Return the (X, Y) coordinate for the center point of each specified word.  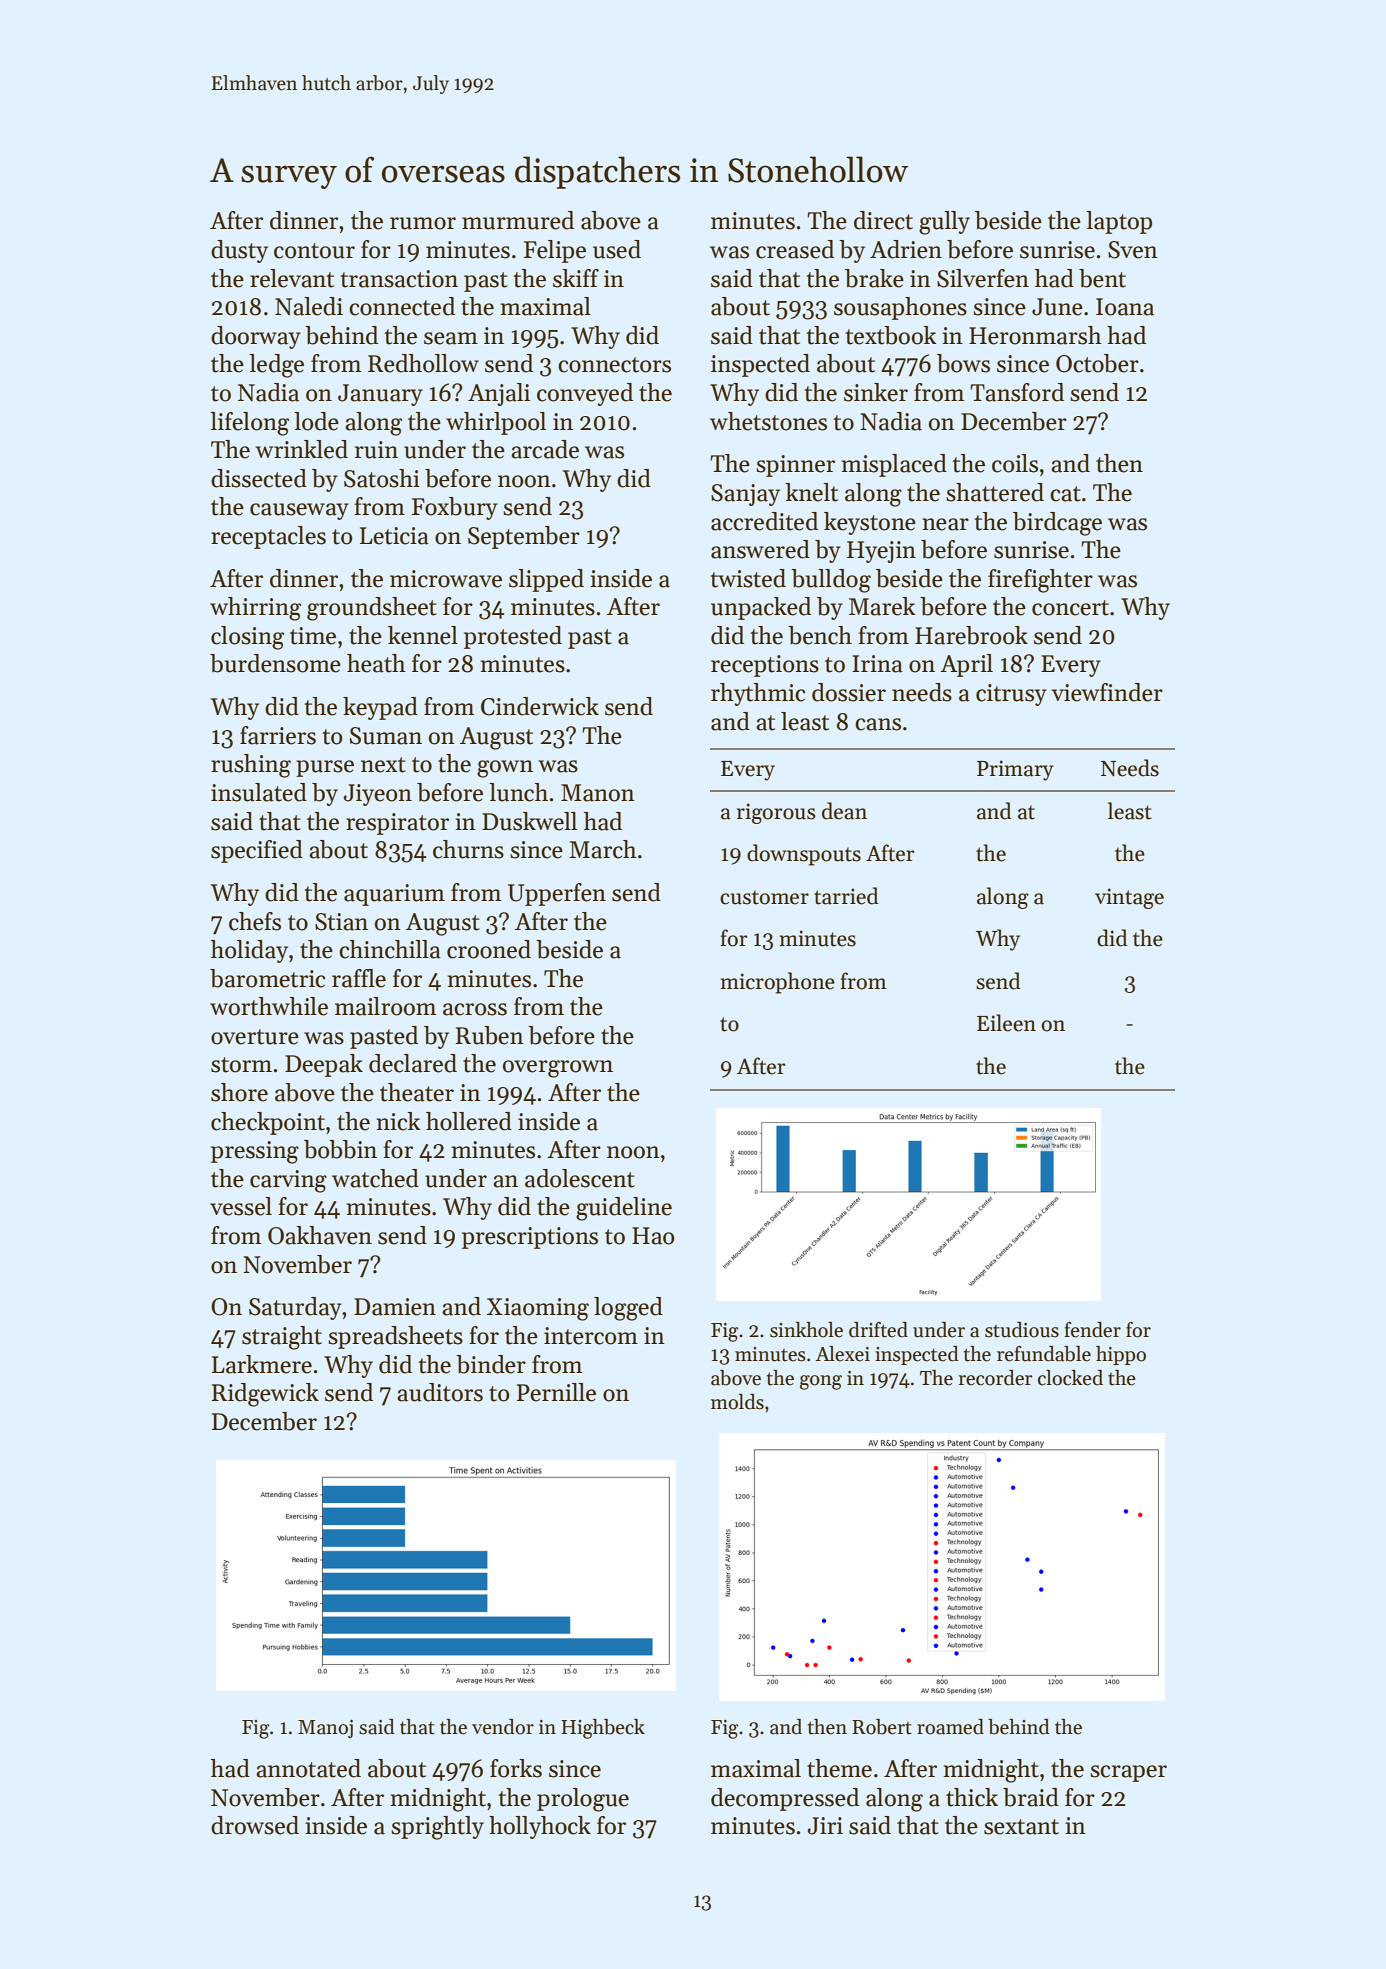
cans (878, 724)
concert (1070, 608)
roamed (950, 1727)
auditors (440, 1392)
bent (1102, 278)
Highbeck (603, 1729)
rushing (251, 766)
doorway (256, 337)
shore (239, 1092)
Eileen (1006, 1023)
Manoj (325, 1729)
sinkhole (806, 1330)
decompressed (785, 1799)
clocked (1070, 1378)
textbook (891, 335)
